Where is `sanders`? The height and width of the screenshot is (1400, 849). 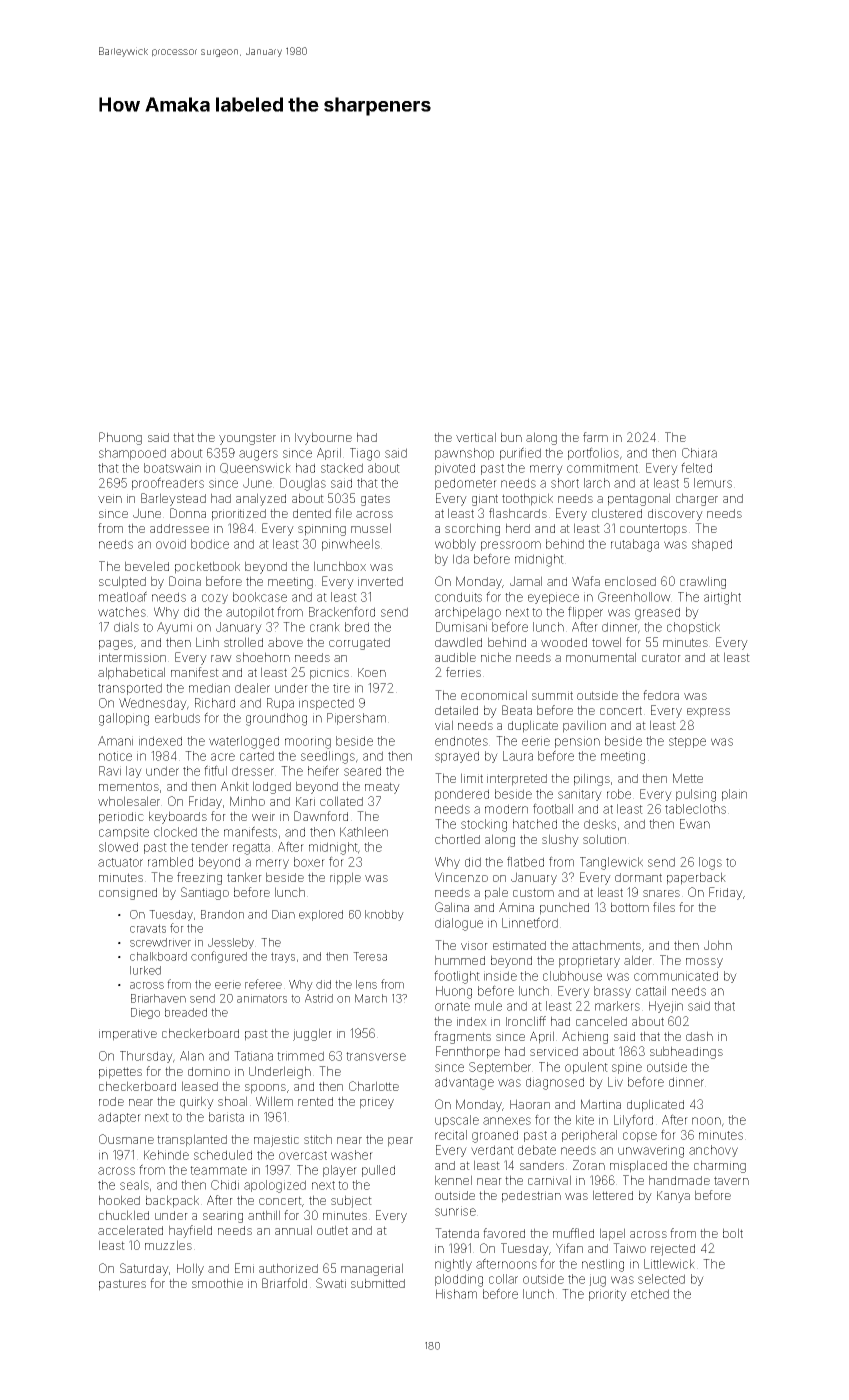 sanders is located at coordinates (542, 1165).
